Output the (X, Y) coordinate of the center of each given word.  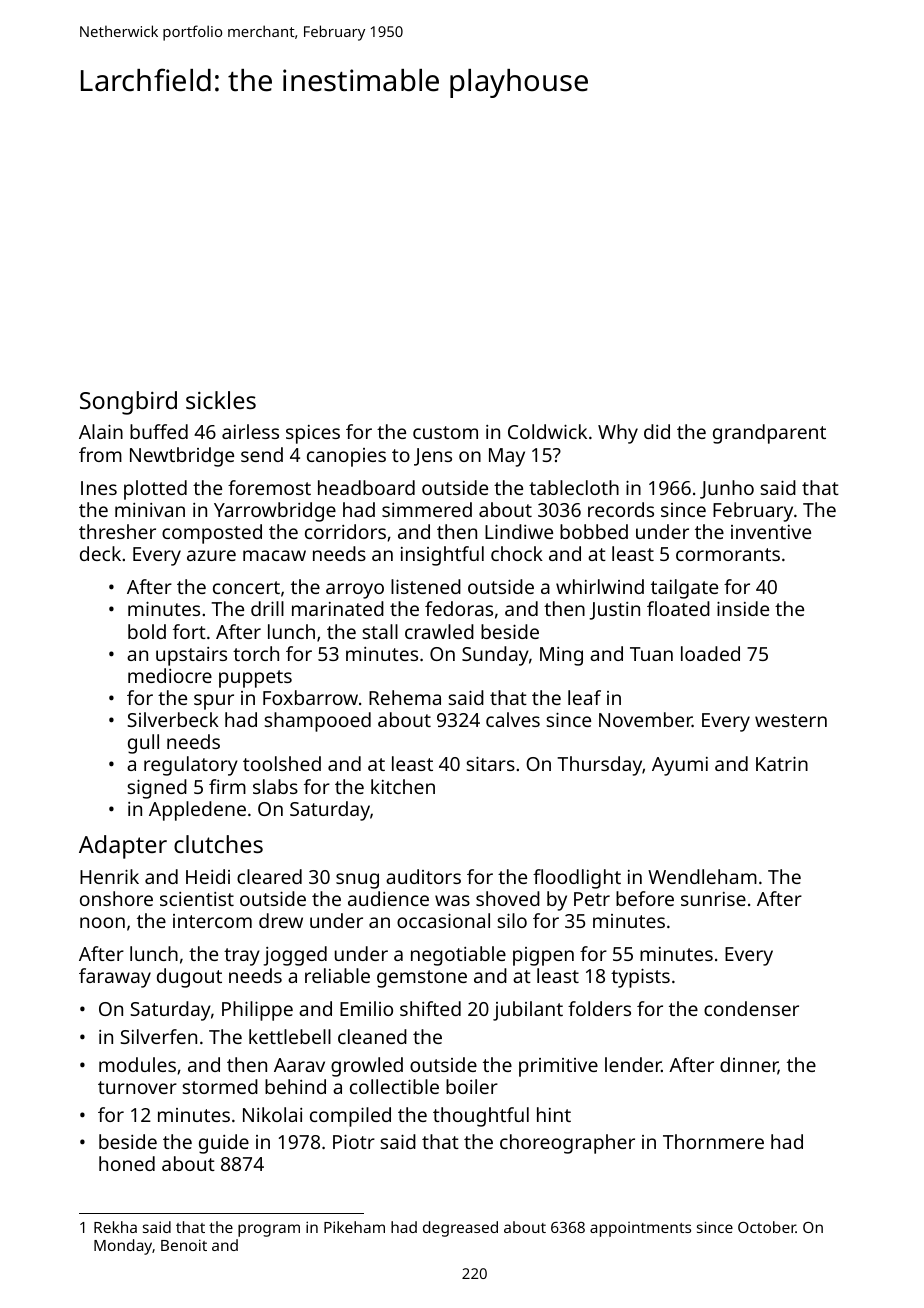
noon (102, 922)
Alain (101, 431)
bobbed (594, 531)
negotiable (458, 956)
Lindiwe (519, 531)
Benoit (184, 1245)
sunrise (713, 899)
